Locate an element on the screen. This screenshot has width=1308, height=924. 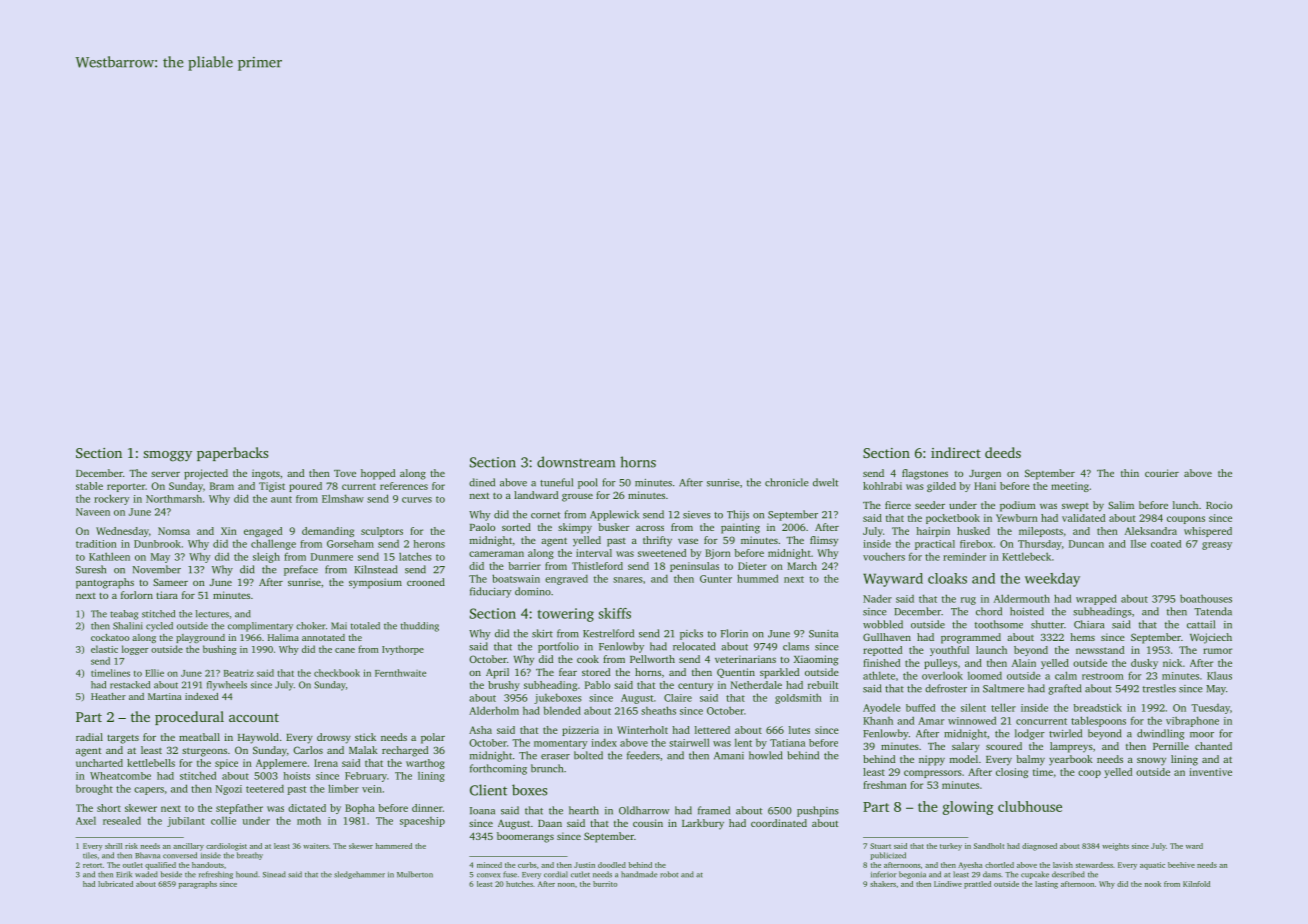
hutches is located at coordinates (519, 884).
